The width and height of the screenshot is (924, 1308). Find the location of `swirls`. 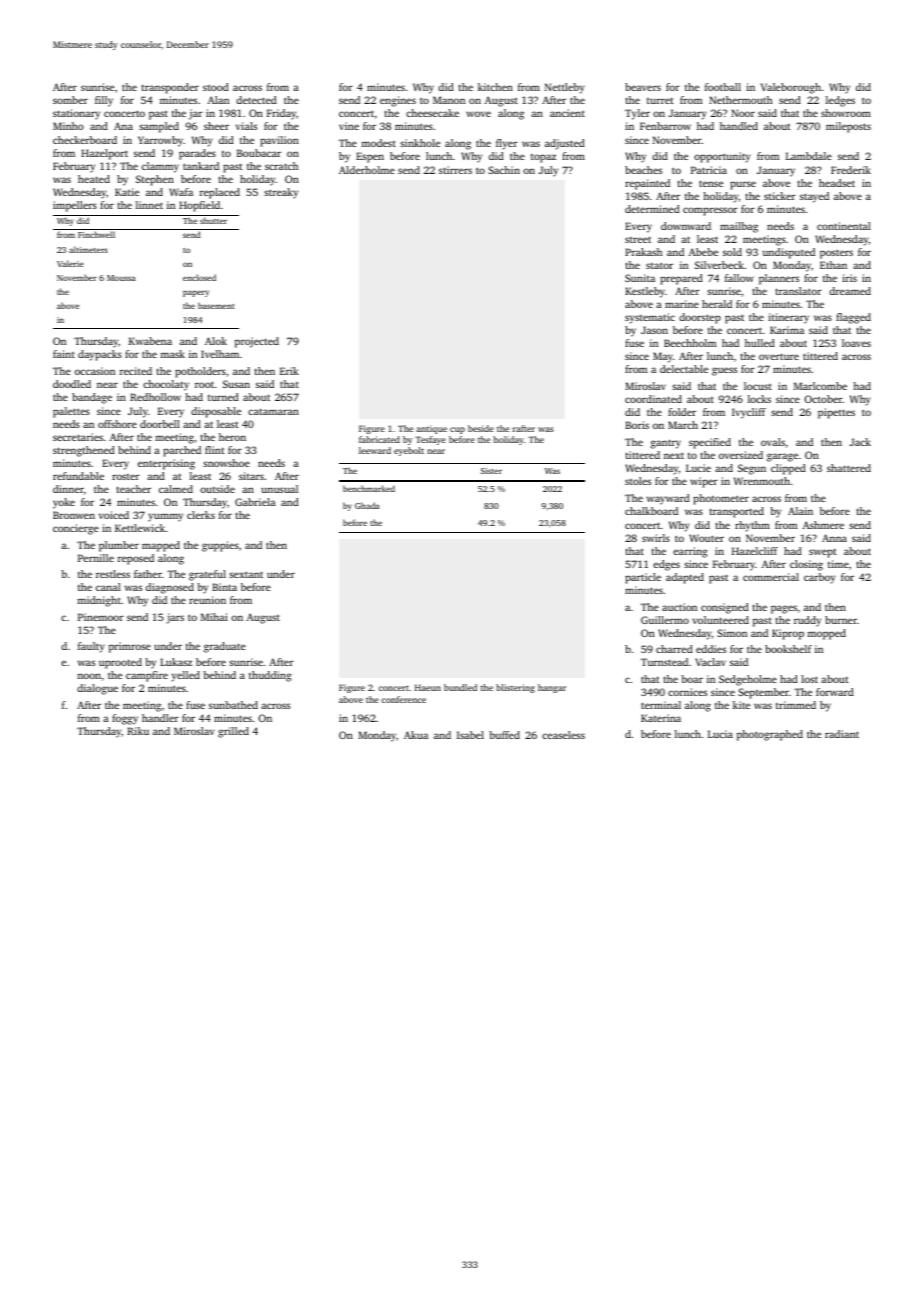

swirls is located at coordinates (656, 538).
